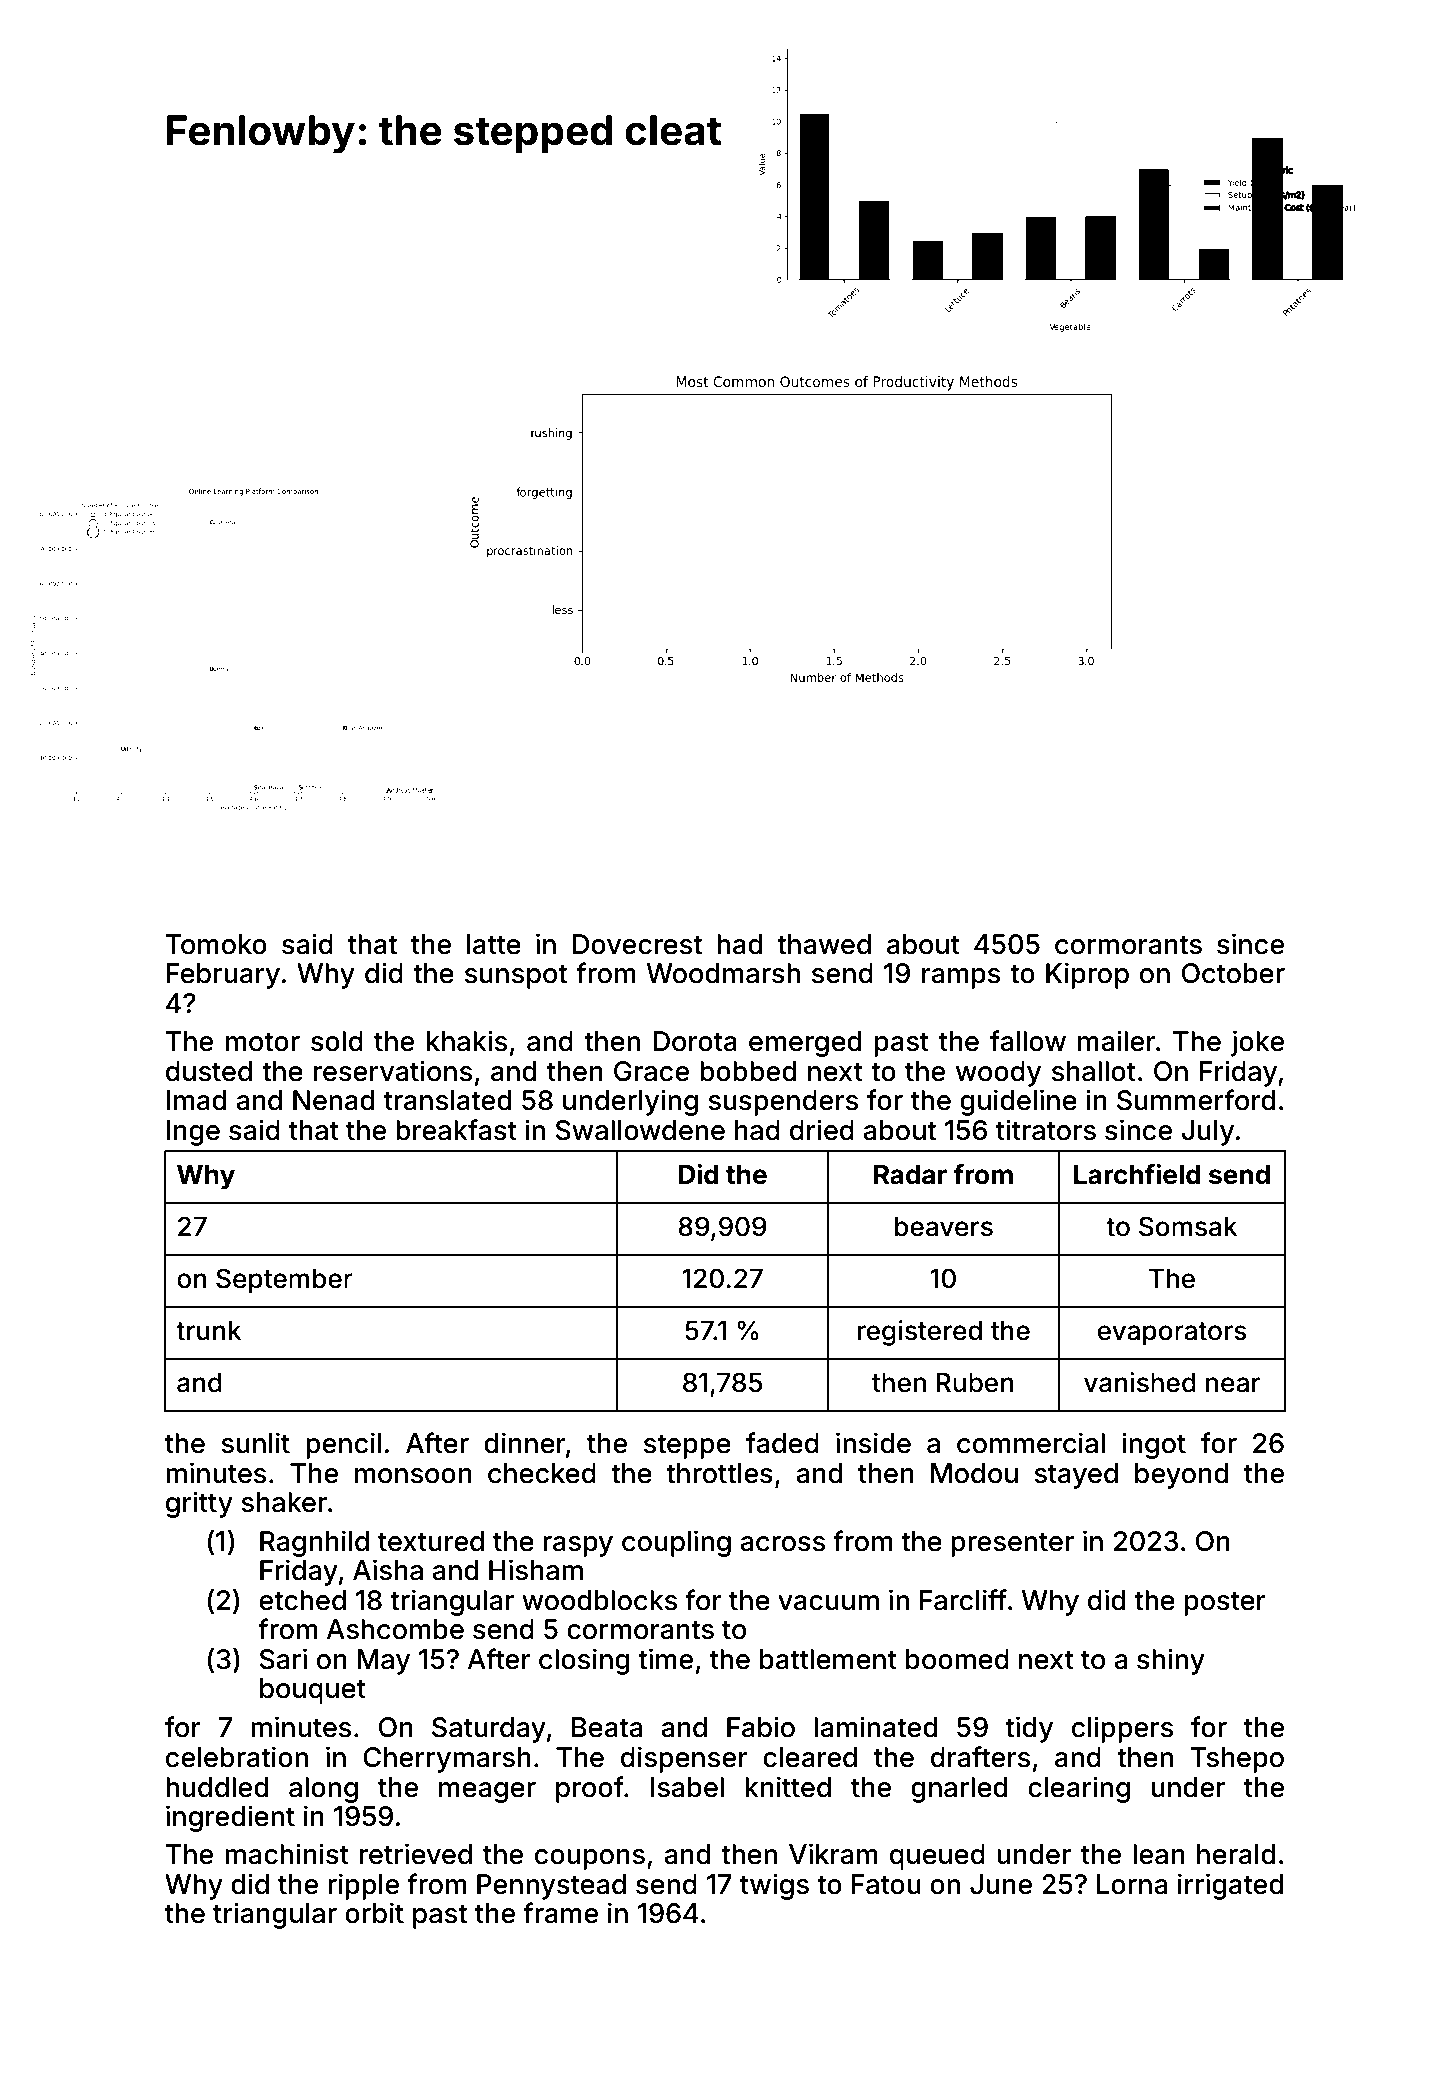  What do you see at coordinates (193, 1133) in the screenshot?
I see `Inge` at bounding box center [193, 1133].
